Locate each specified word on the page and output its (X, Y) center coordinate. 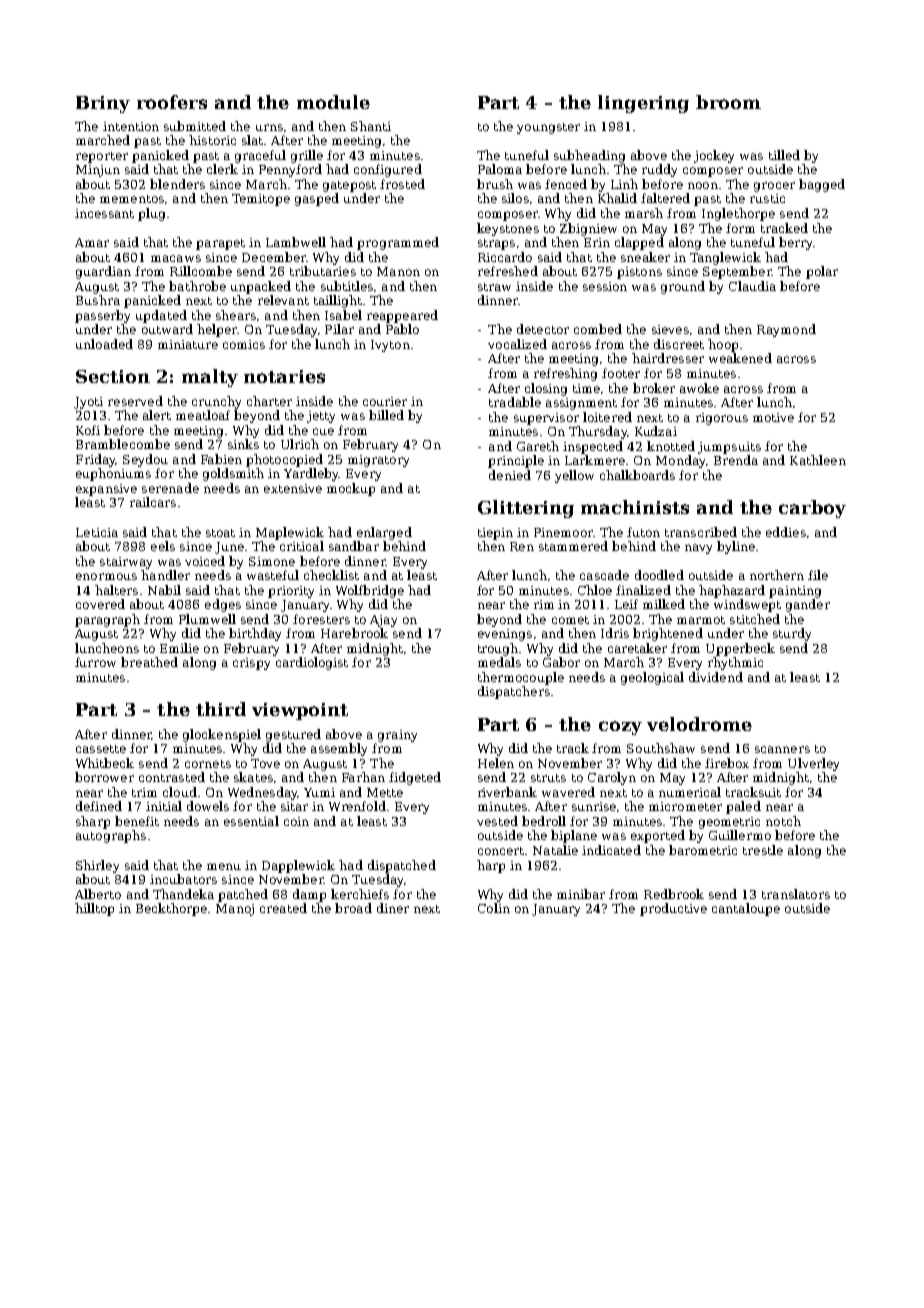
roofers (172, 102)
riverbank (507, 792)
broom (728, 102)
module (333, 102)
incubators (183, 879)
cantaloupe (746, 909)
